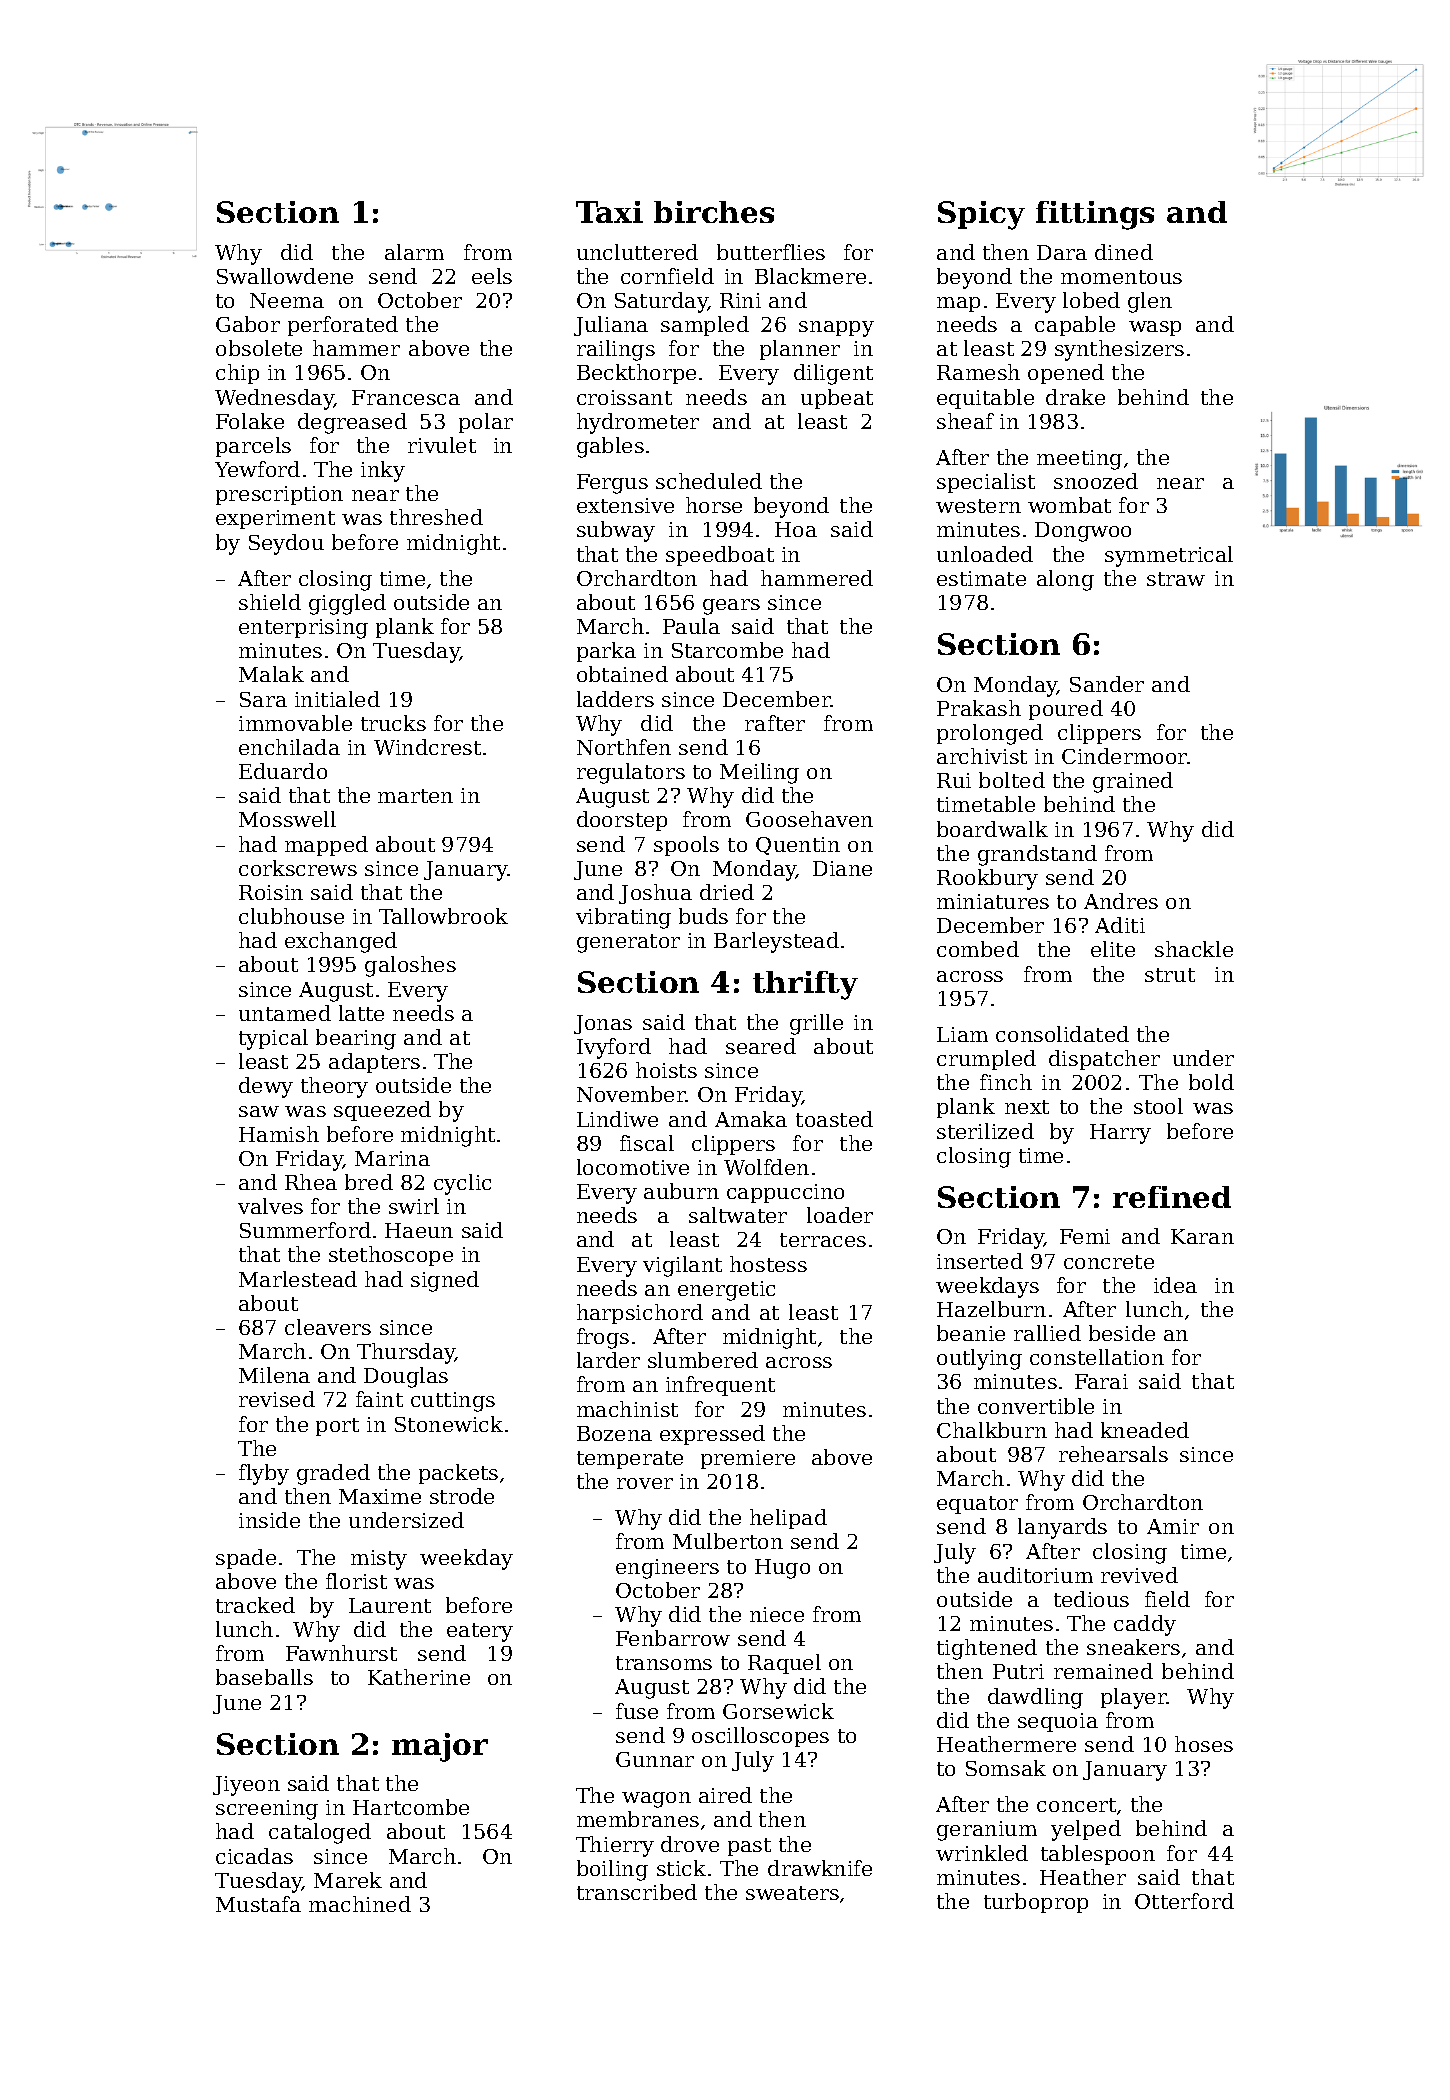 This page has height=2100, width=1450. What do you see at coordinates (414, 252) in the page?
I see `alarm` at bounding box center [414, 252].
